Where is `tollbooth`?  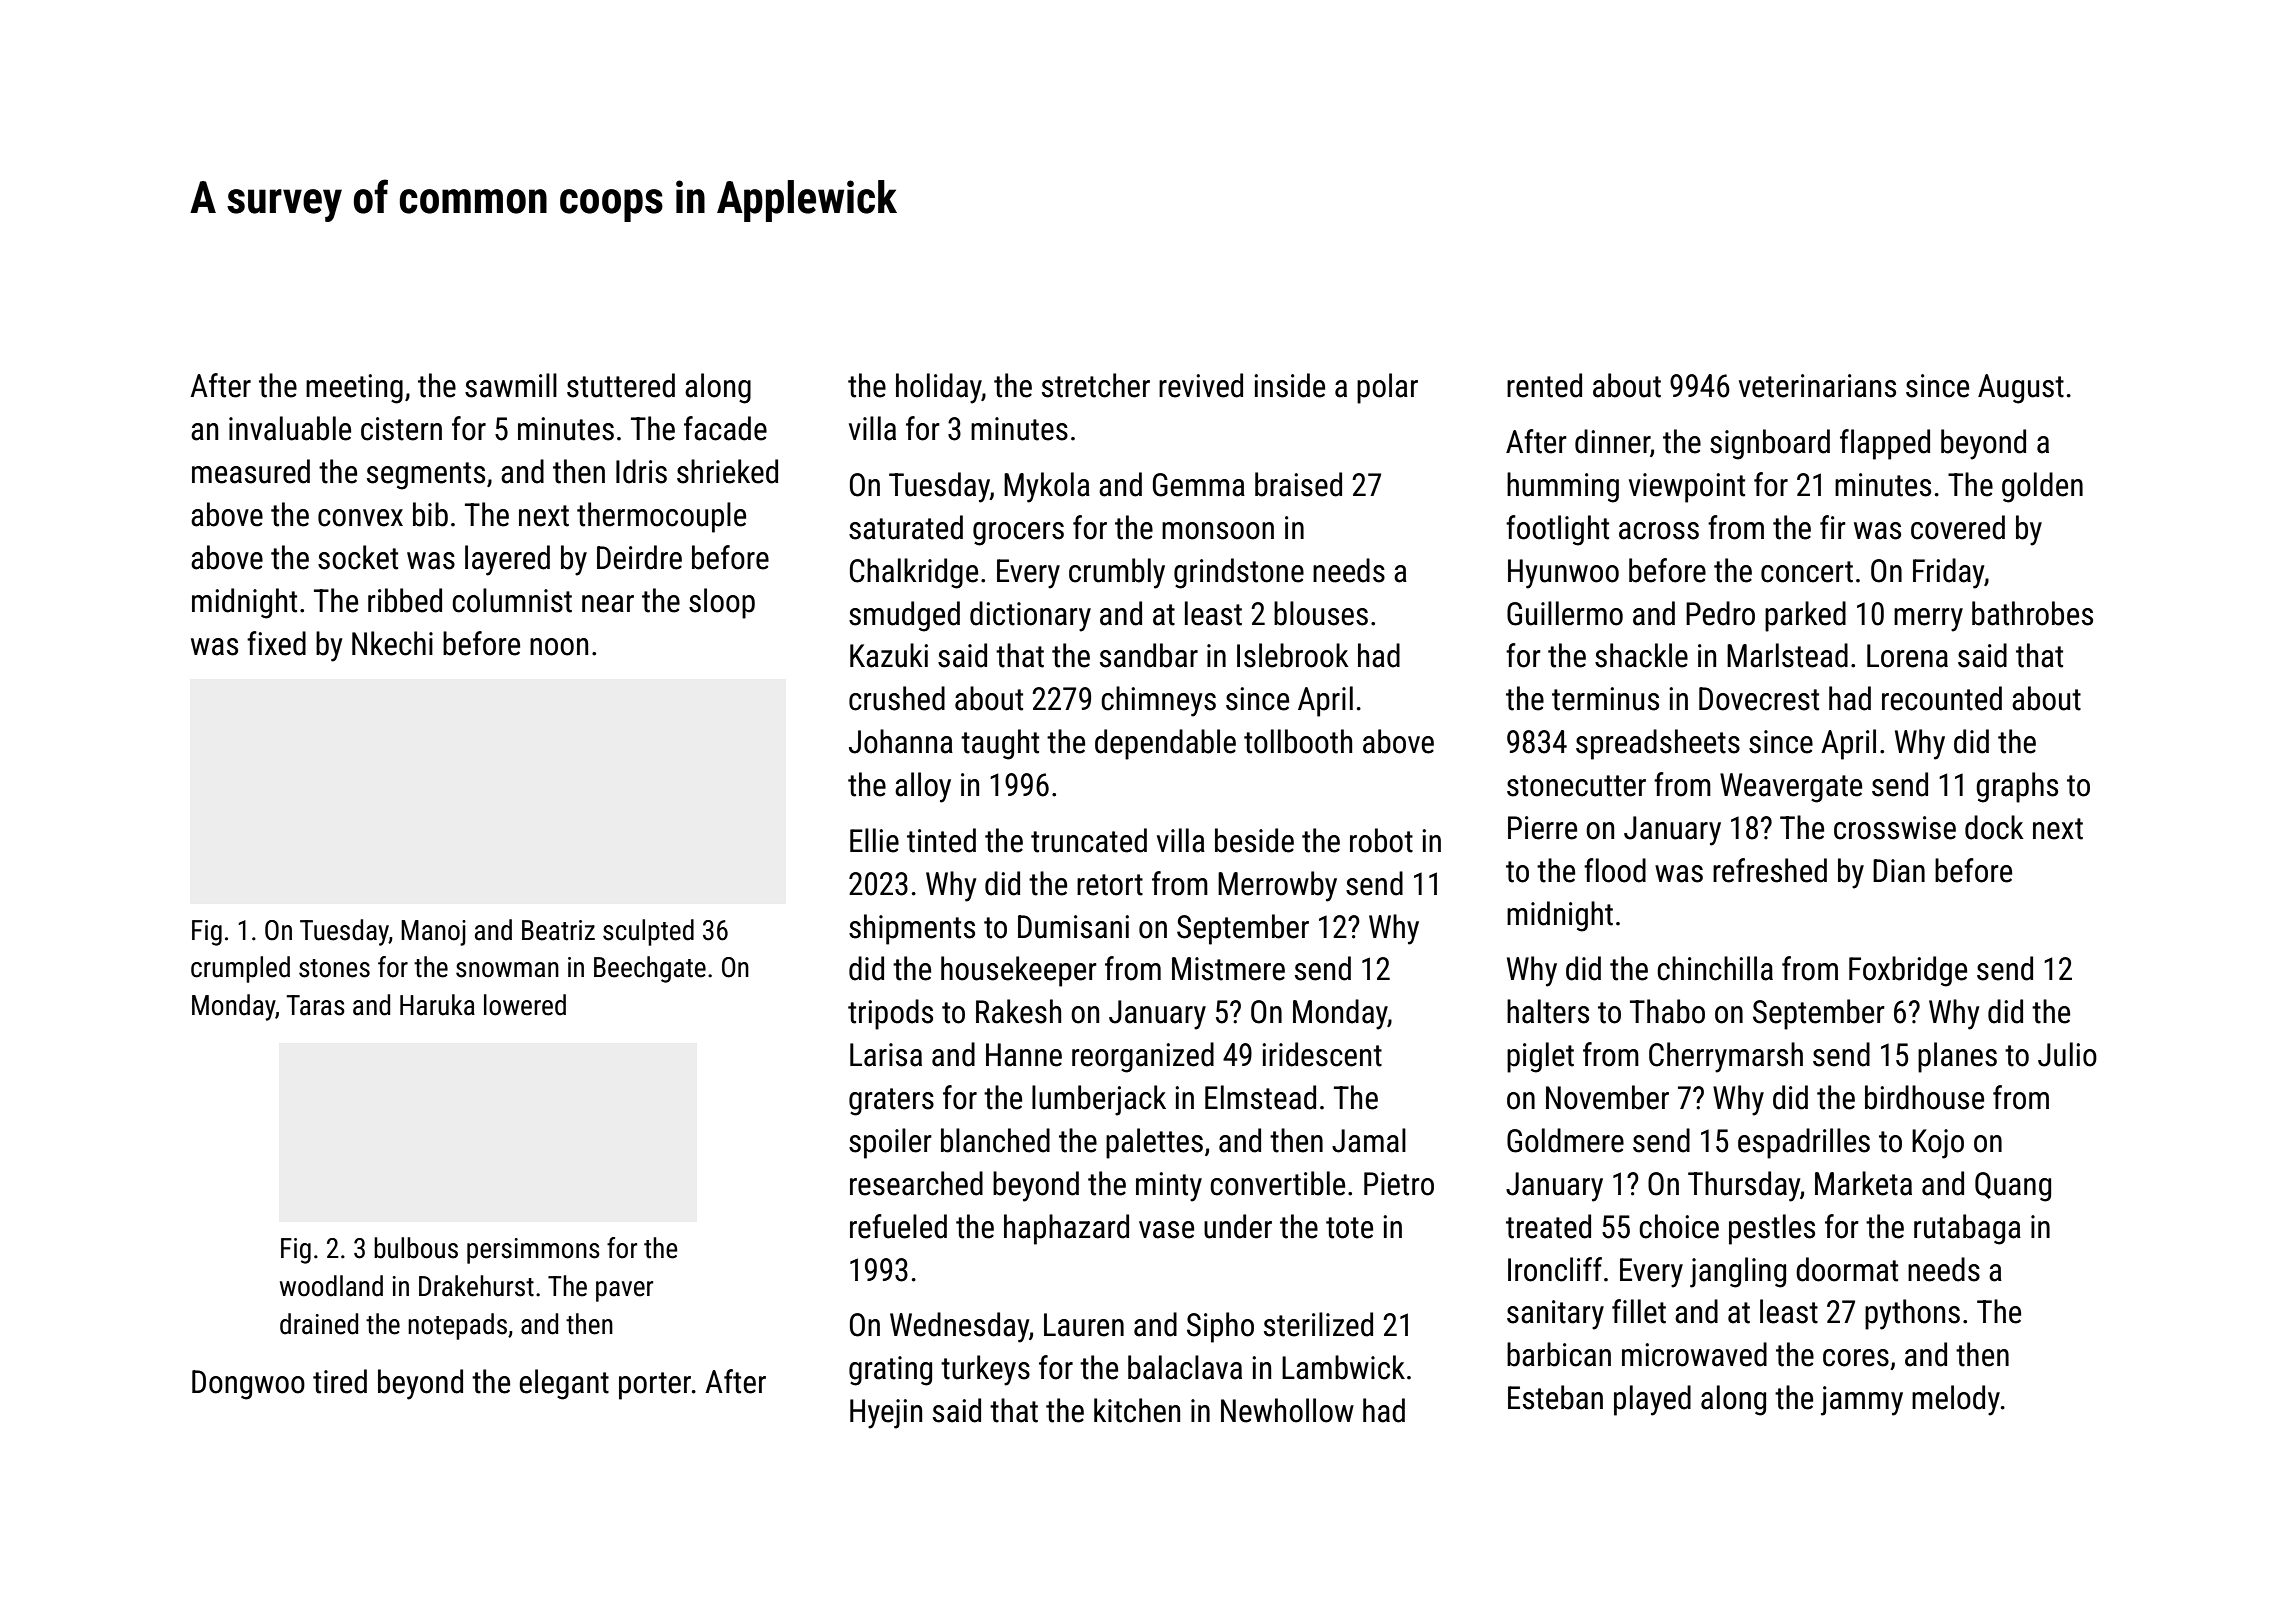
tollbooth is located at coordinates (1298, 741).
